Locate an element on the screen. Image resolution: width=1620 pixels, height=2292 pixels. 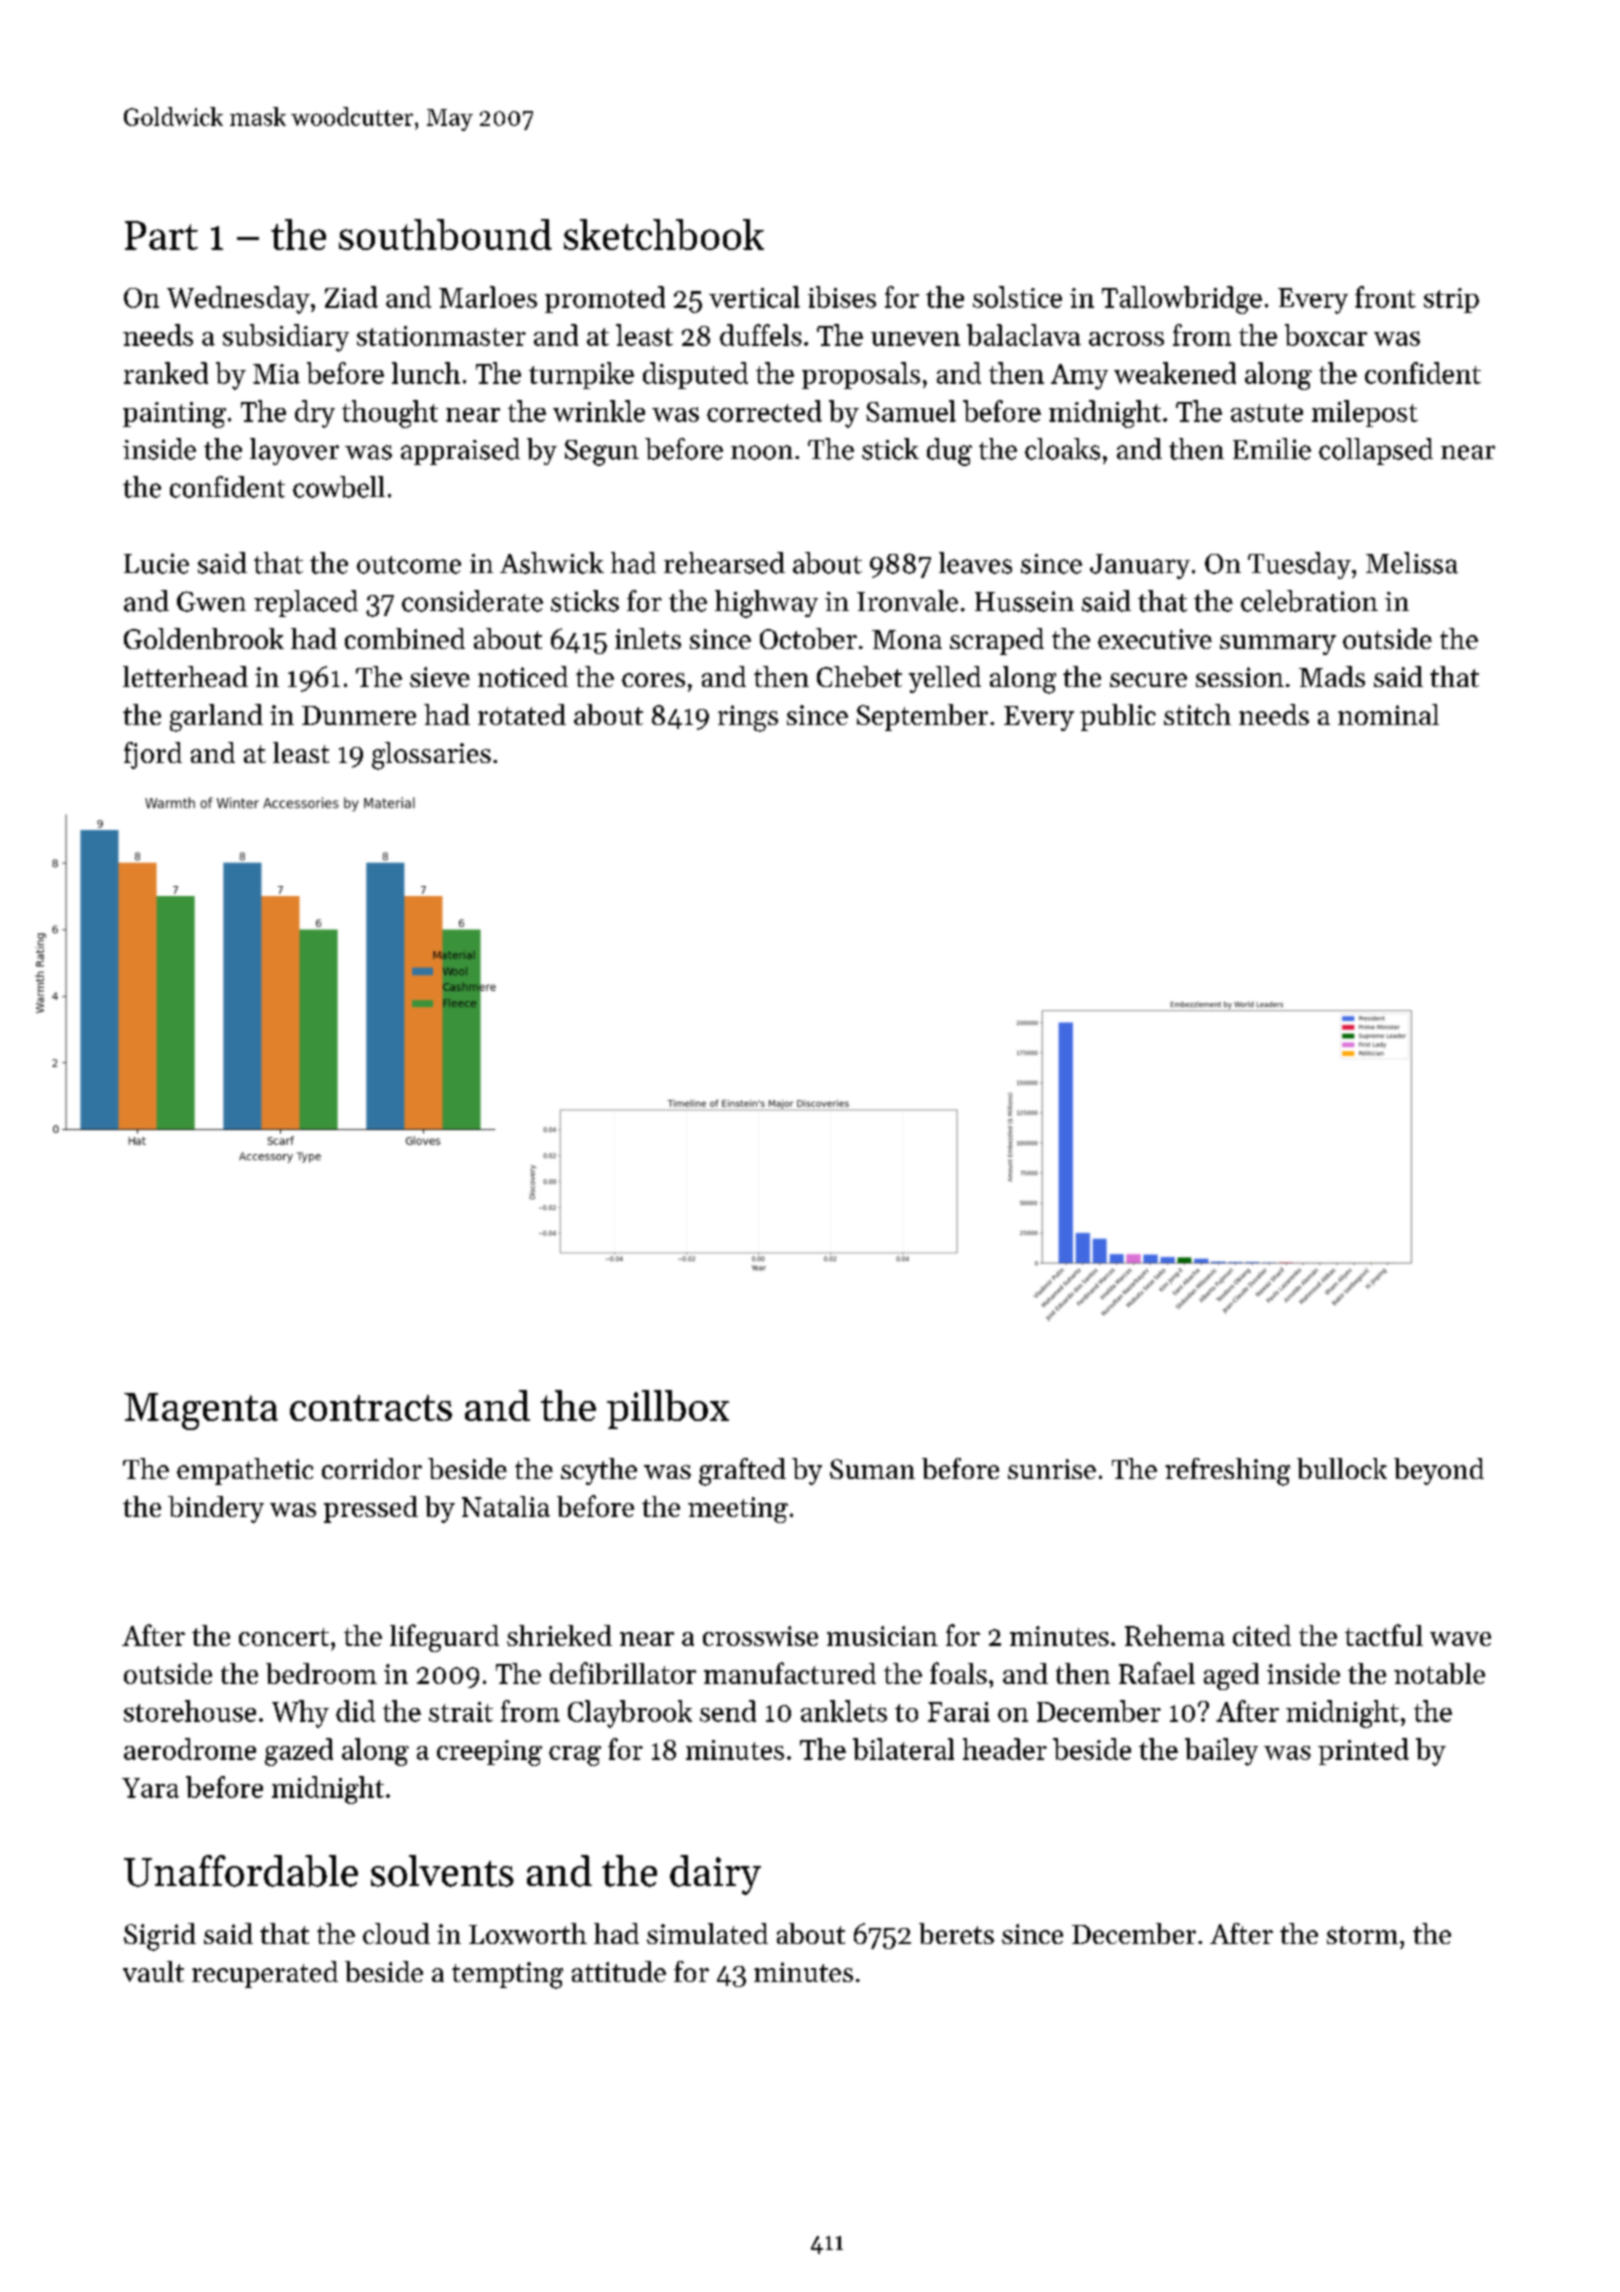
recuperated is located at coordinates (265, 1974).
